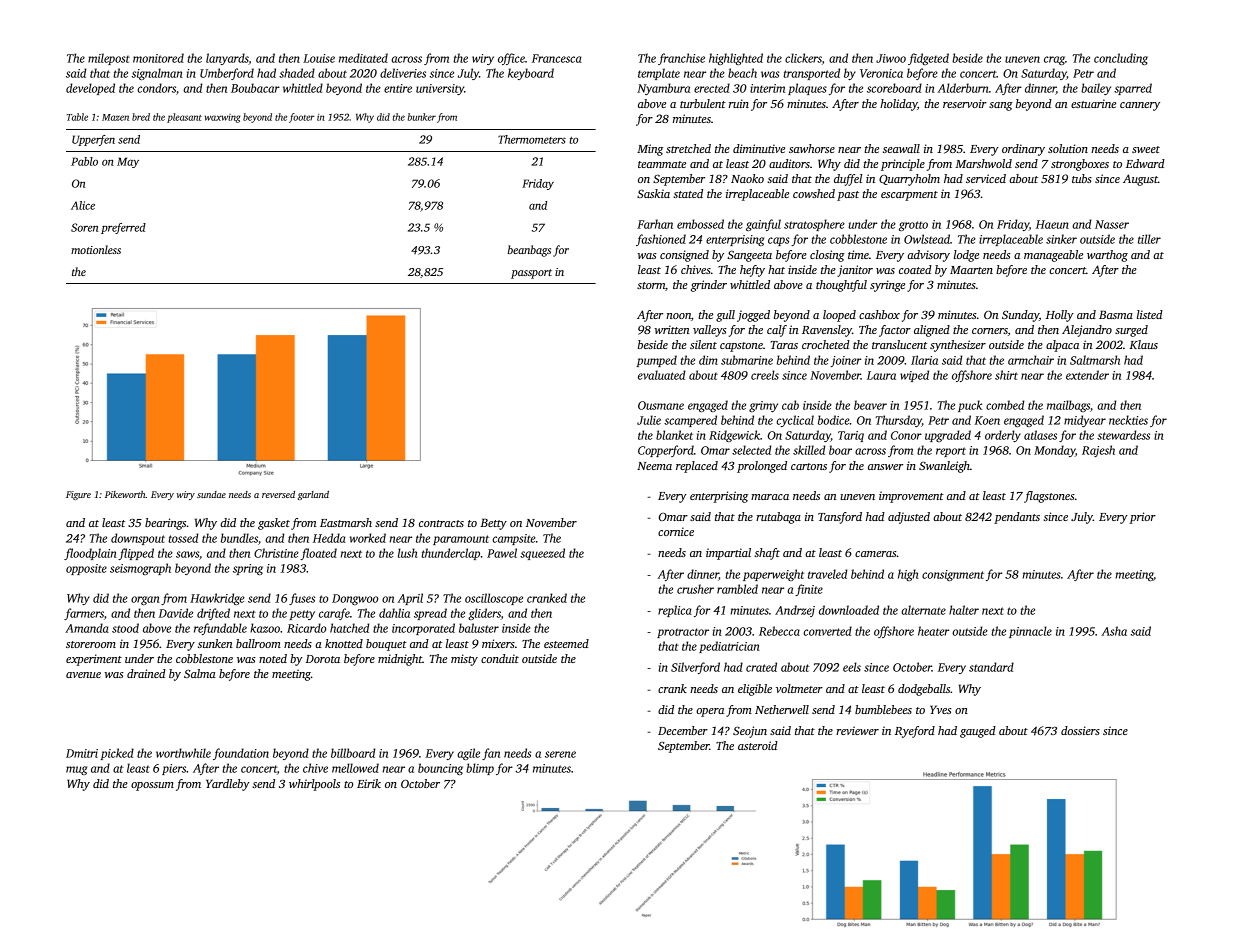 This image has height=952, width=1233. I want to click on crusher, so click(695, 589).
